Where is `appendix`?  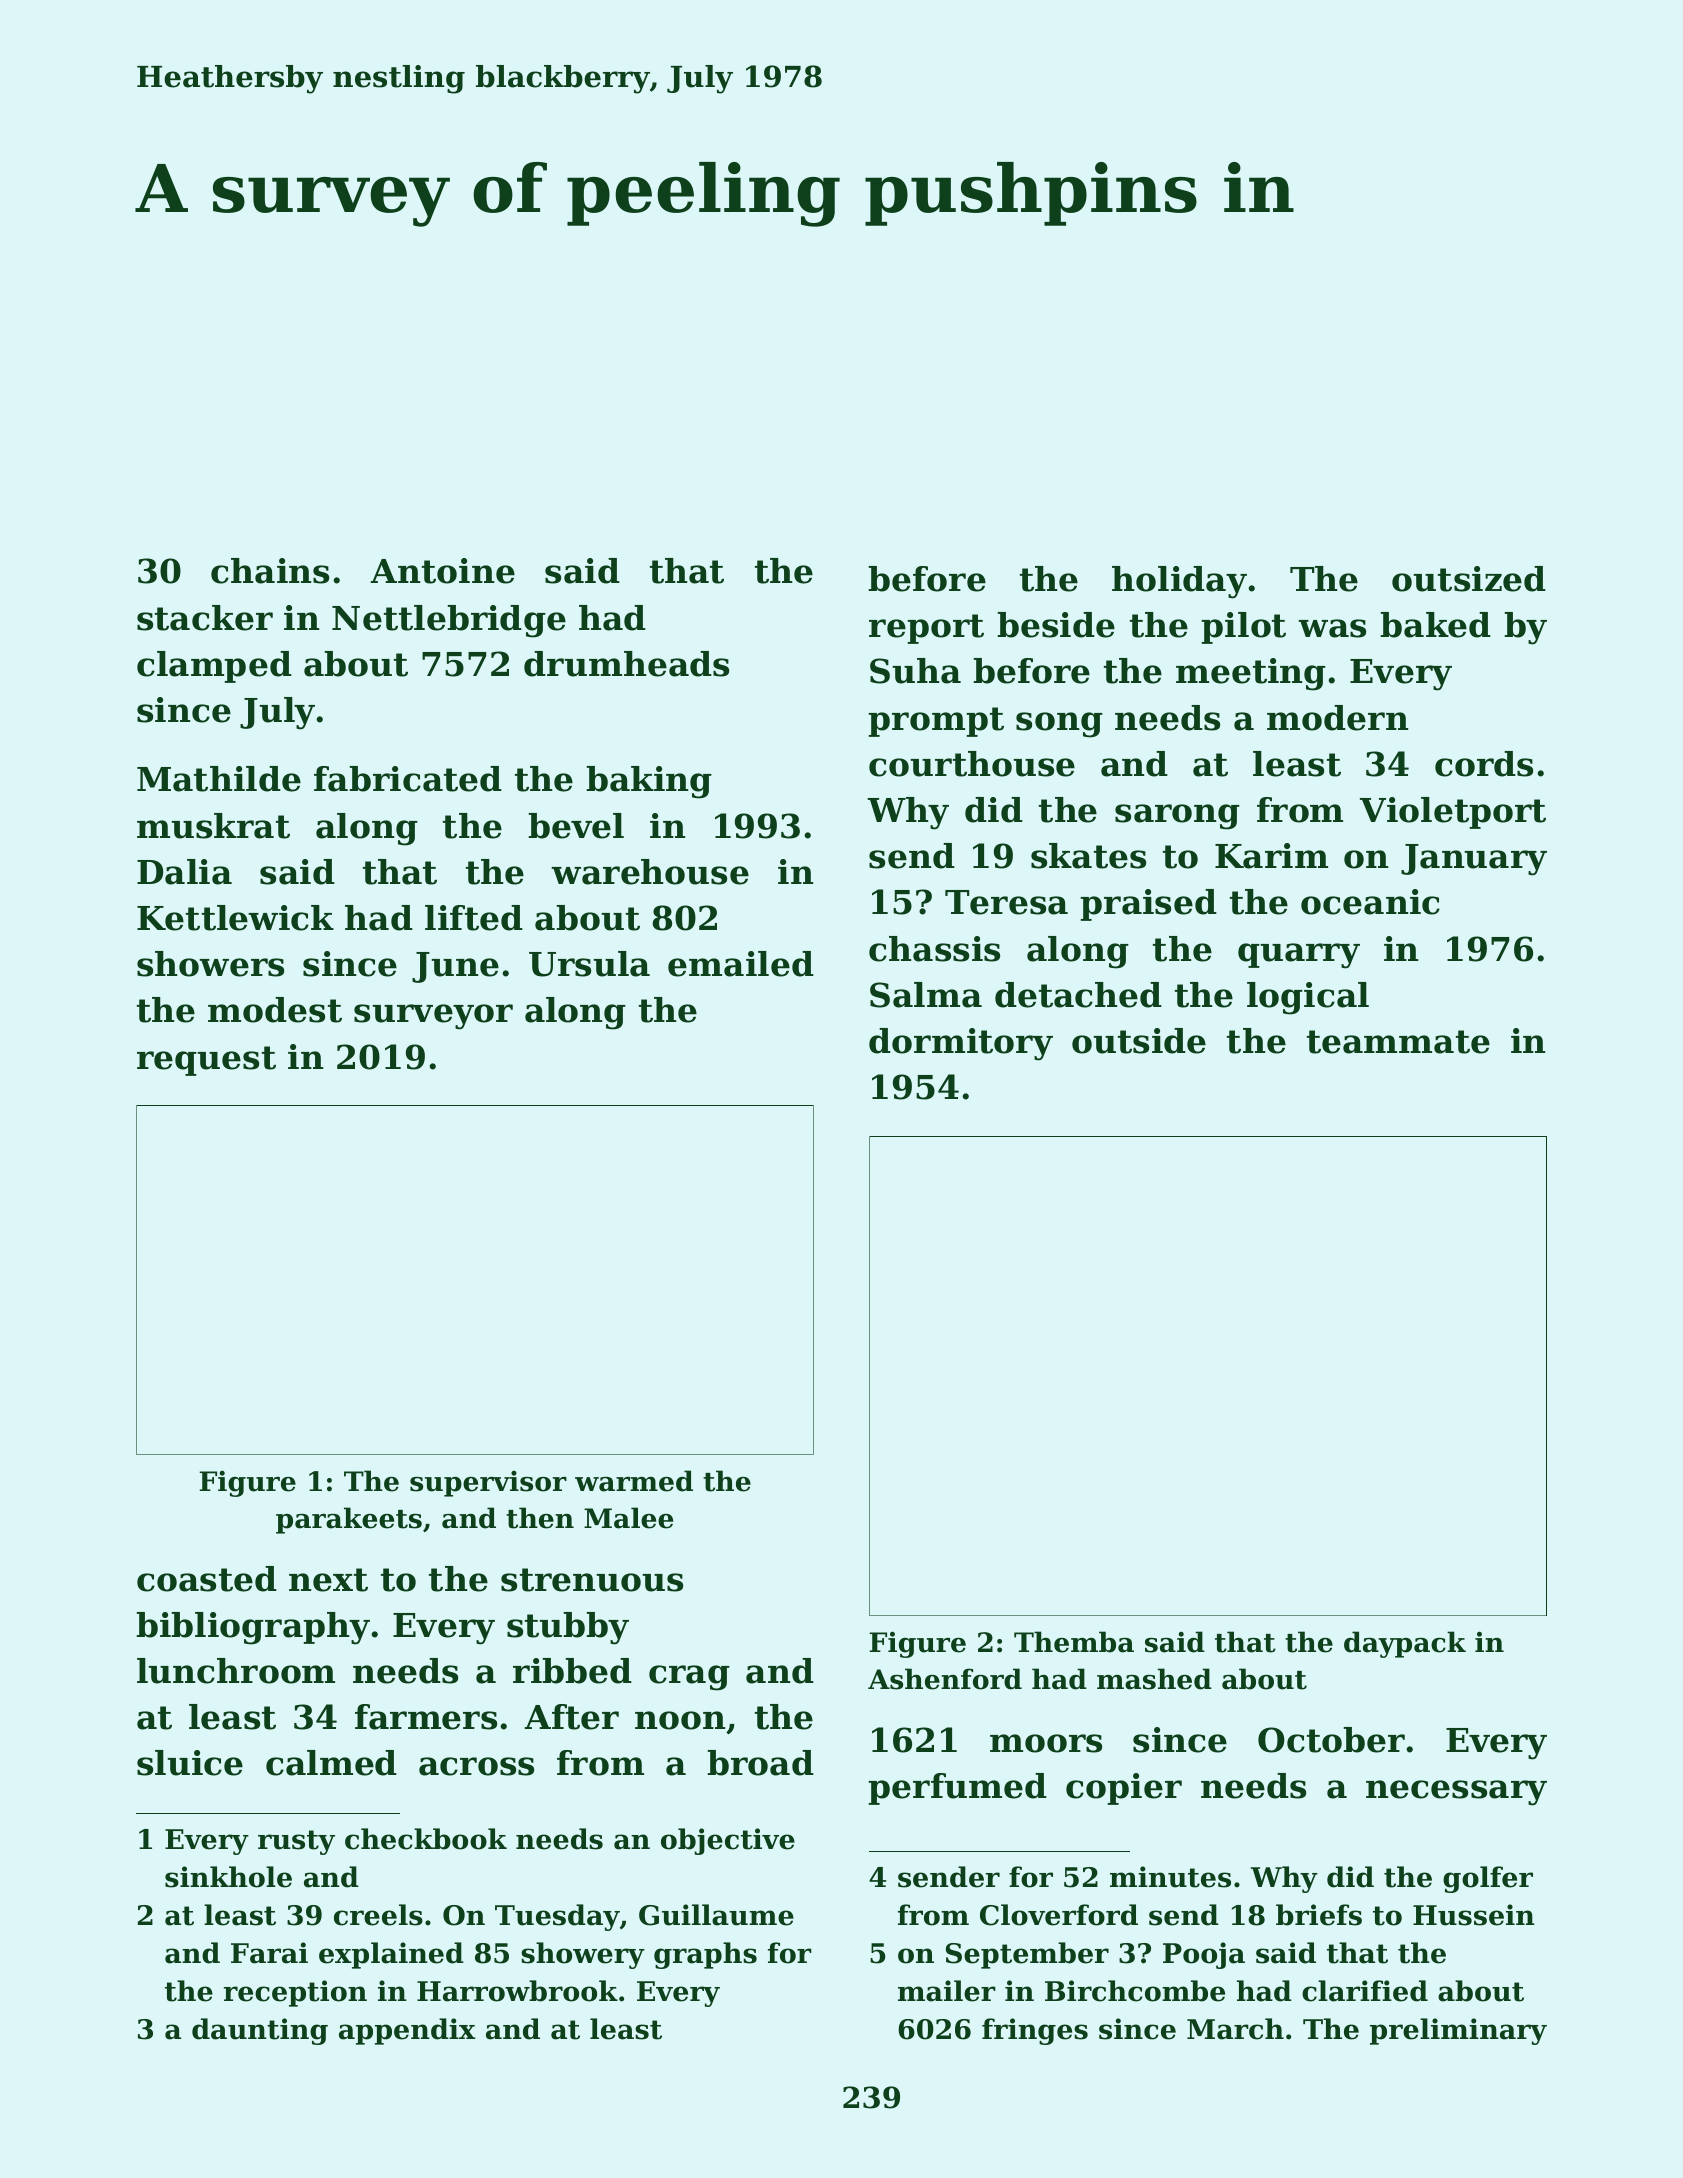
appendix is located at coordinates (407, 2031).
